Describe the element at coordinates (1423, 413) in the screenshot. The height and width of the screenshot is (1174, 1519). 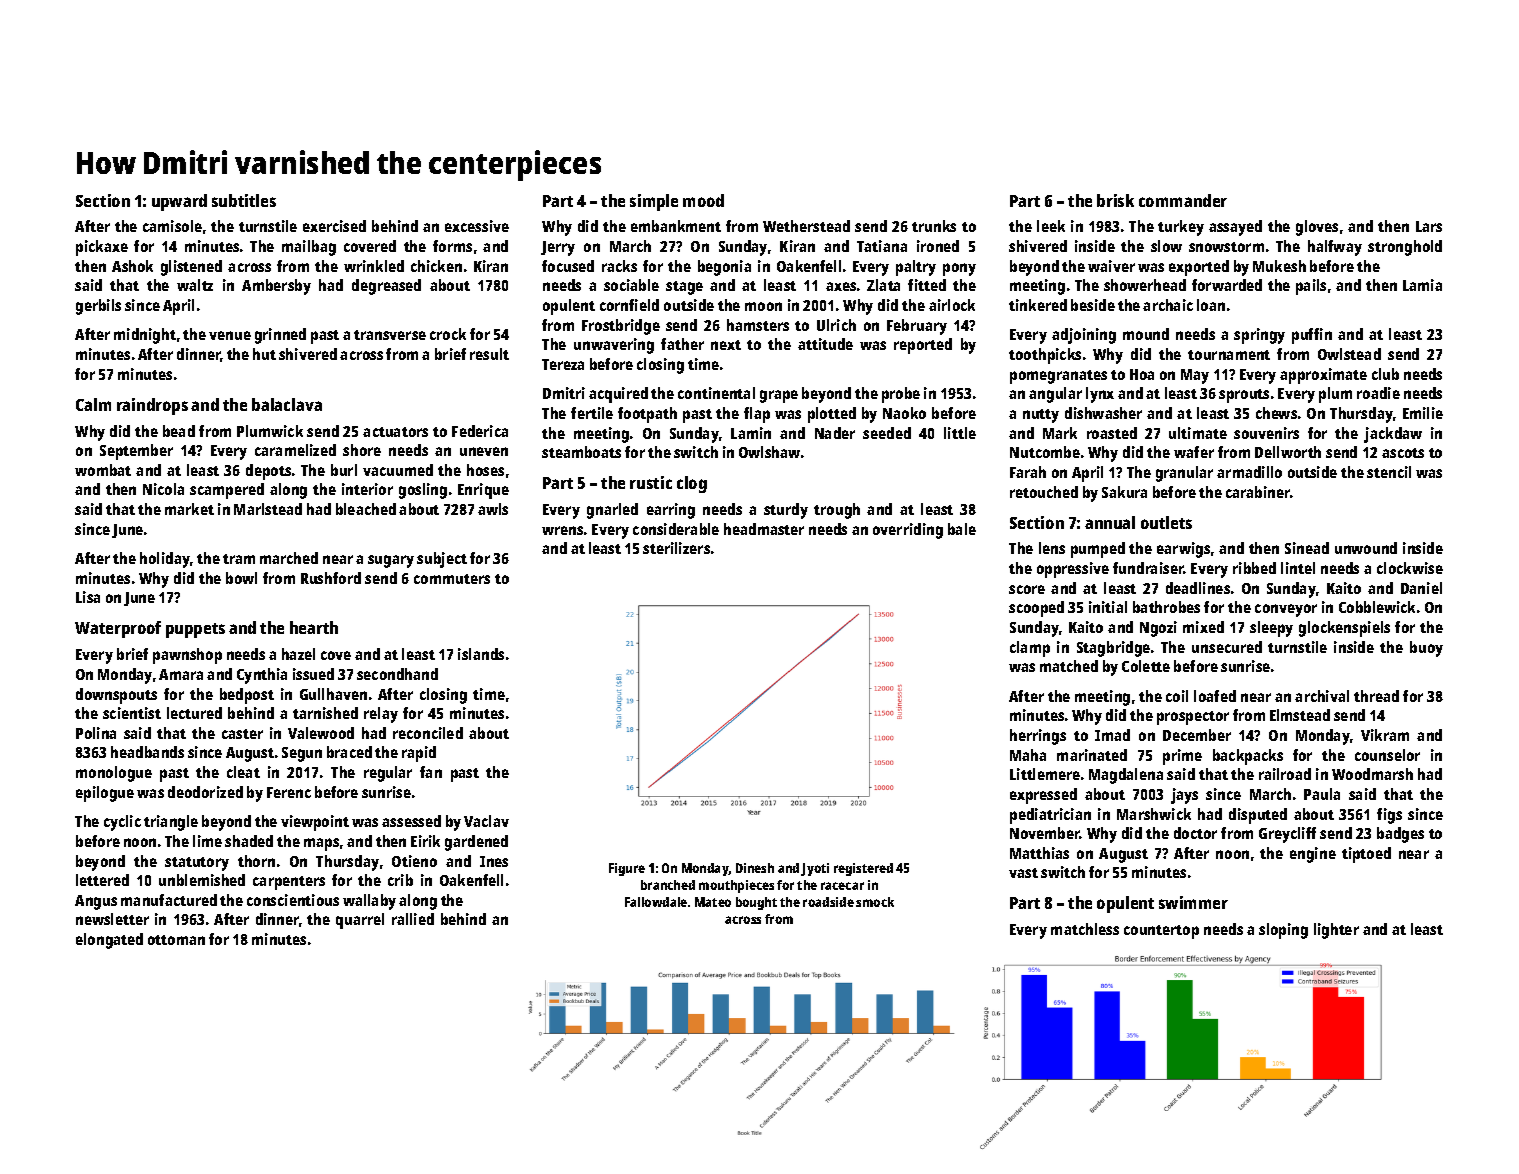
I see `Emilie` at that location.
